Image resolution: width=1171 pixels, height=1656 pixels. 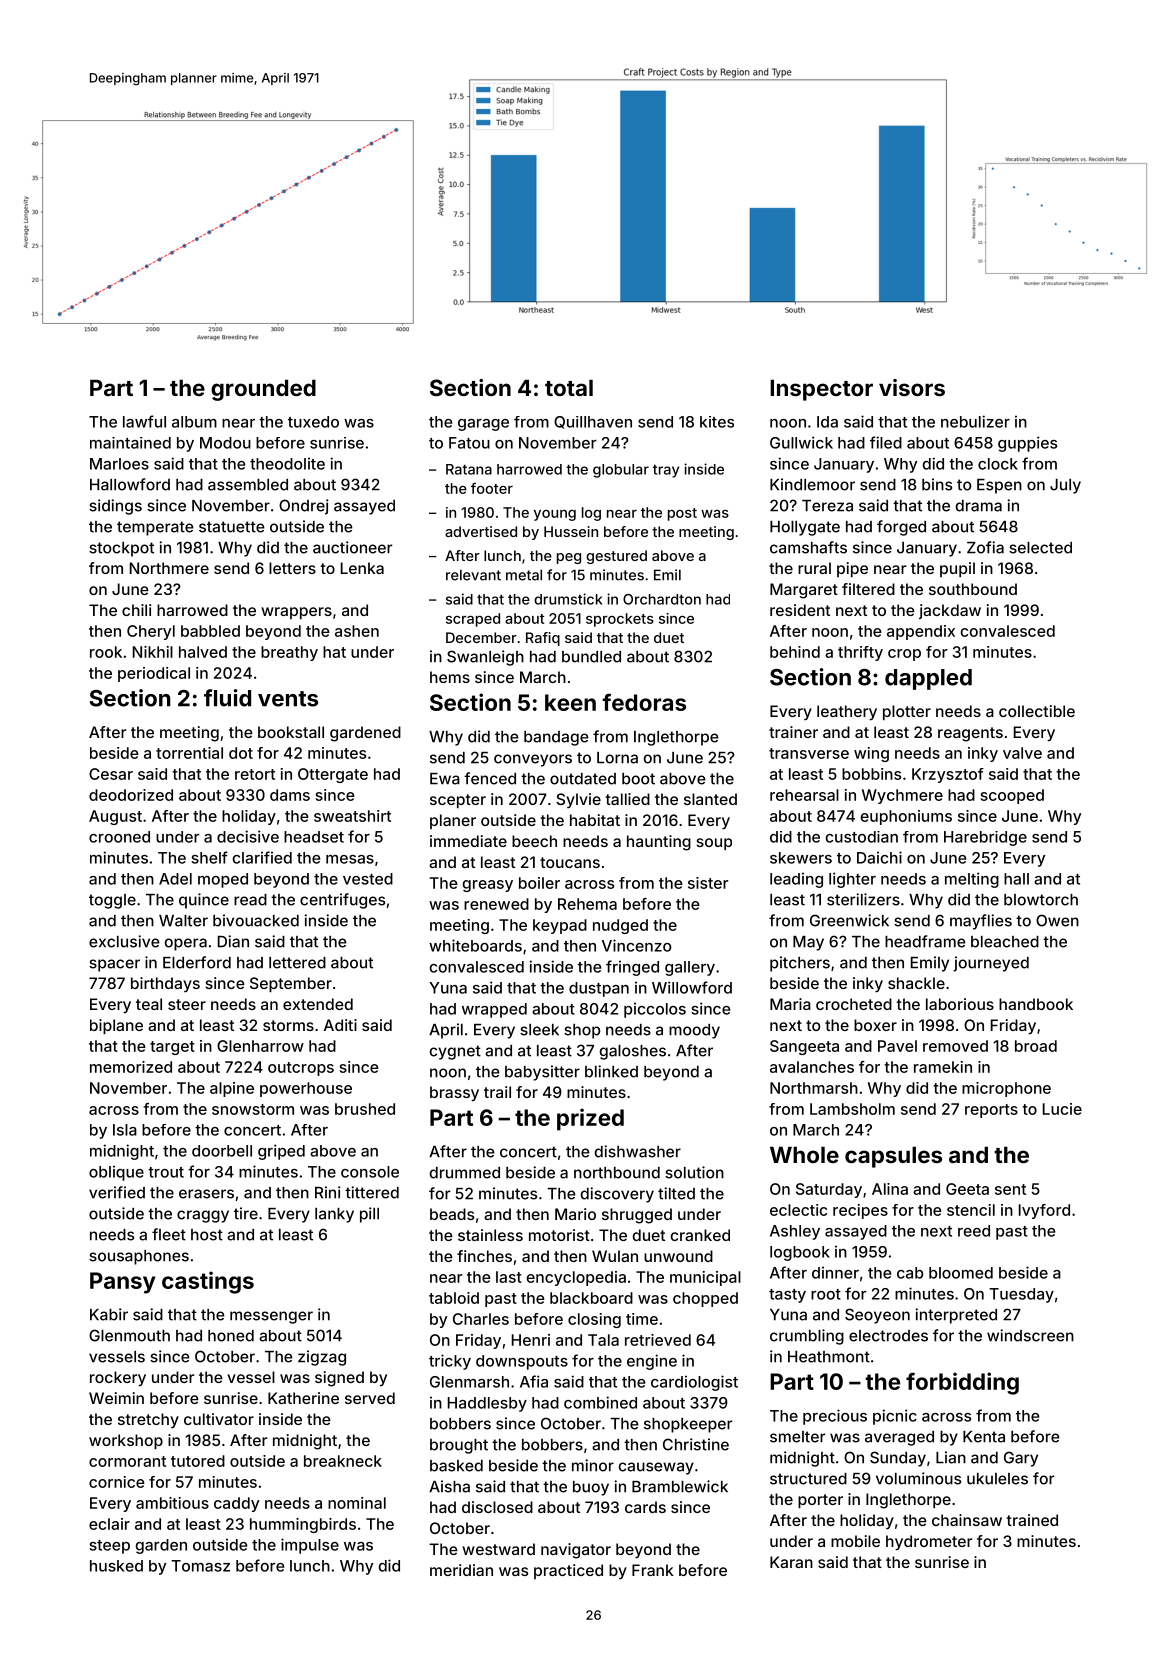 What do you see at coordinates (616, 557) in the document?
I see `gestured` at bounding box center [616, 557].
